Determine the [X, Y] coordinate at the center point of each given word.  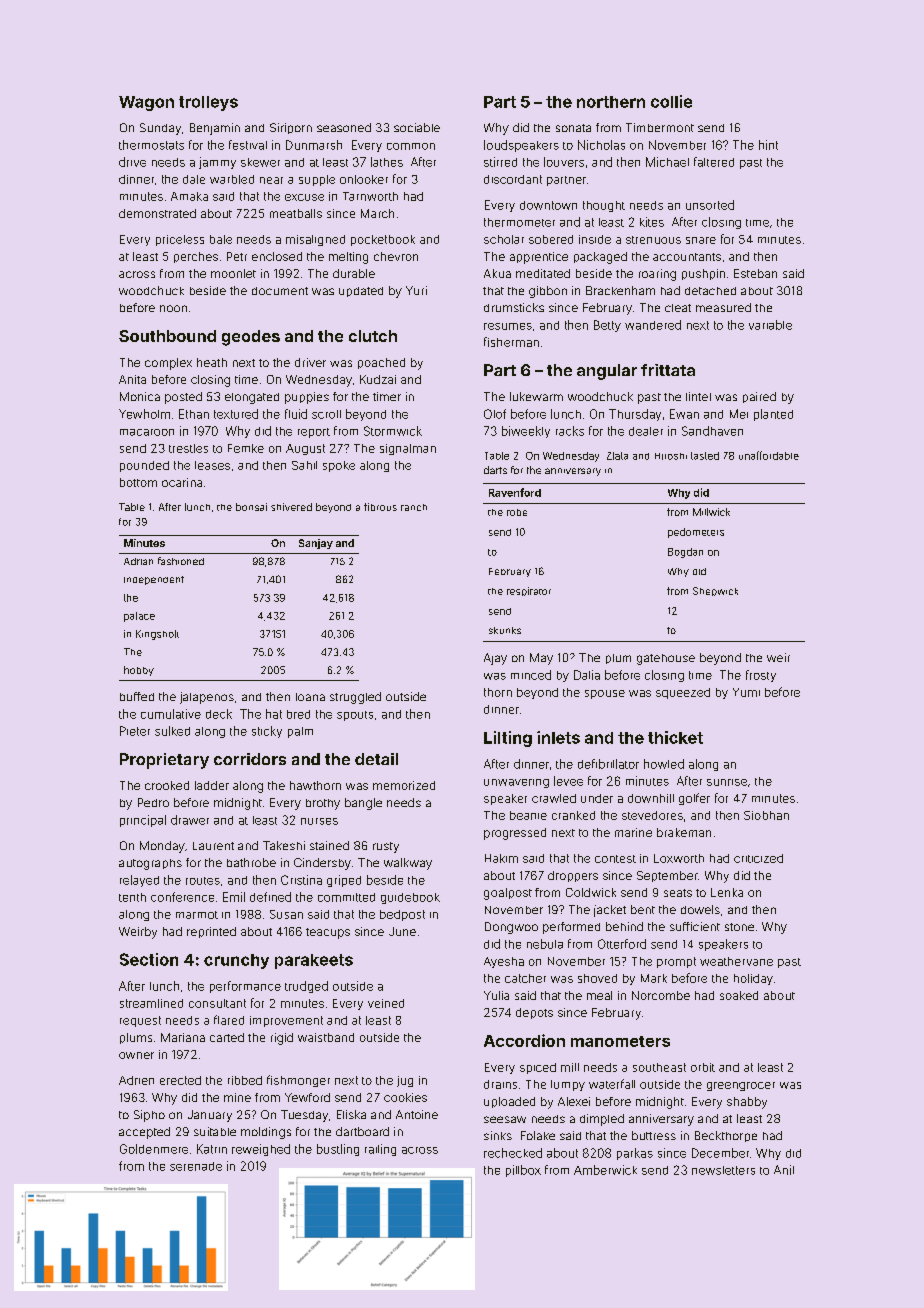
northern [611, 102]
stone [739, 927]
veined [386, 1003]
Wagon [146, 103]
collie [671, 101]
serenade [196, 1166]
